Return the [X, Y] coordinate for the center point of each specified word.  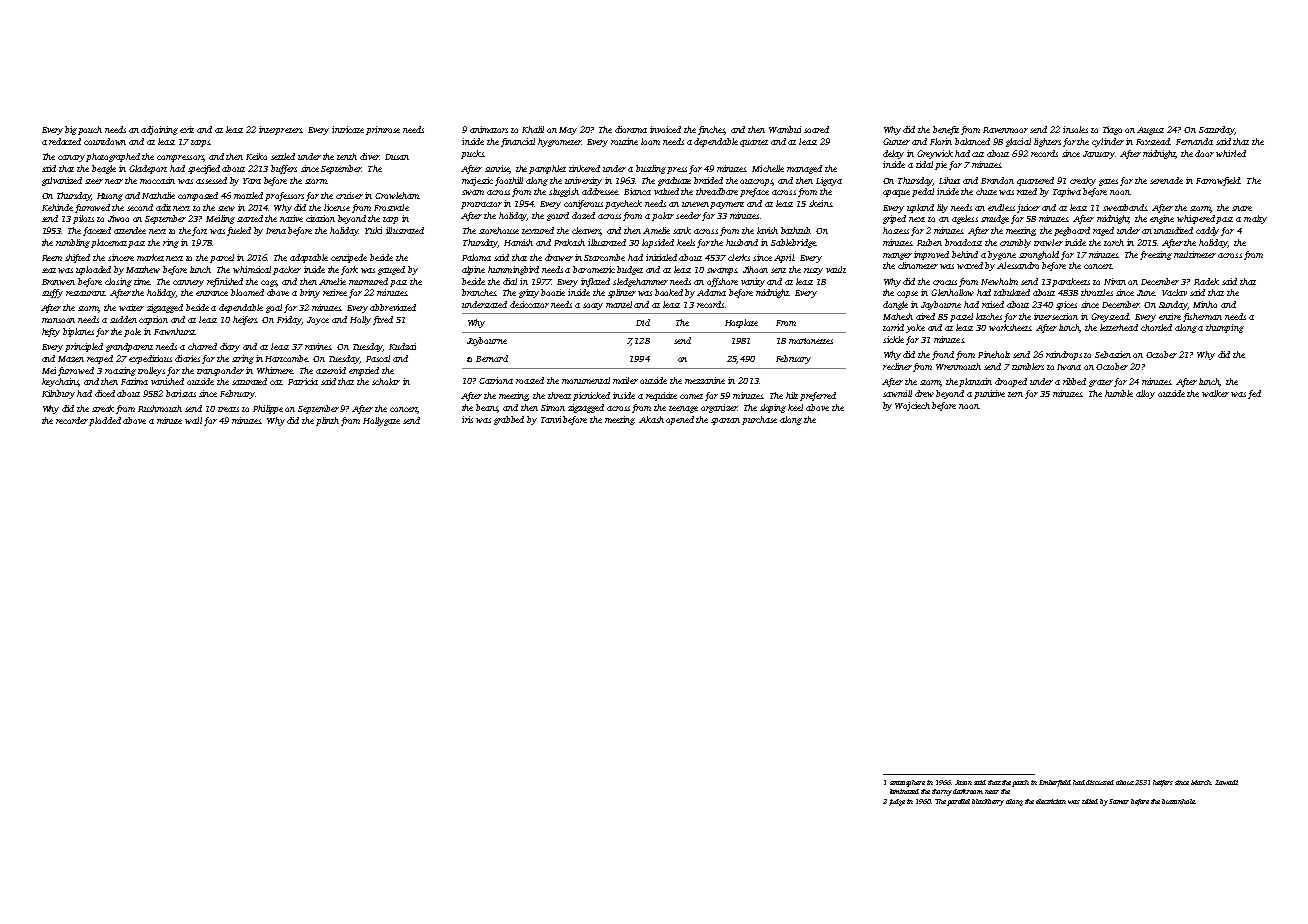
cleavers [587, 231]
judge [897, 802]
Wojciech [912, 406]
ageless [965, 219]
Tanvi [551, 419]
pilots [83, 219]
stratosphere [907, 783]
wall [193, 420]
